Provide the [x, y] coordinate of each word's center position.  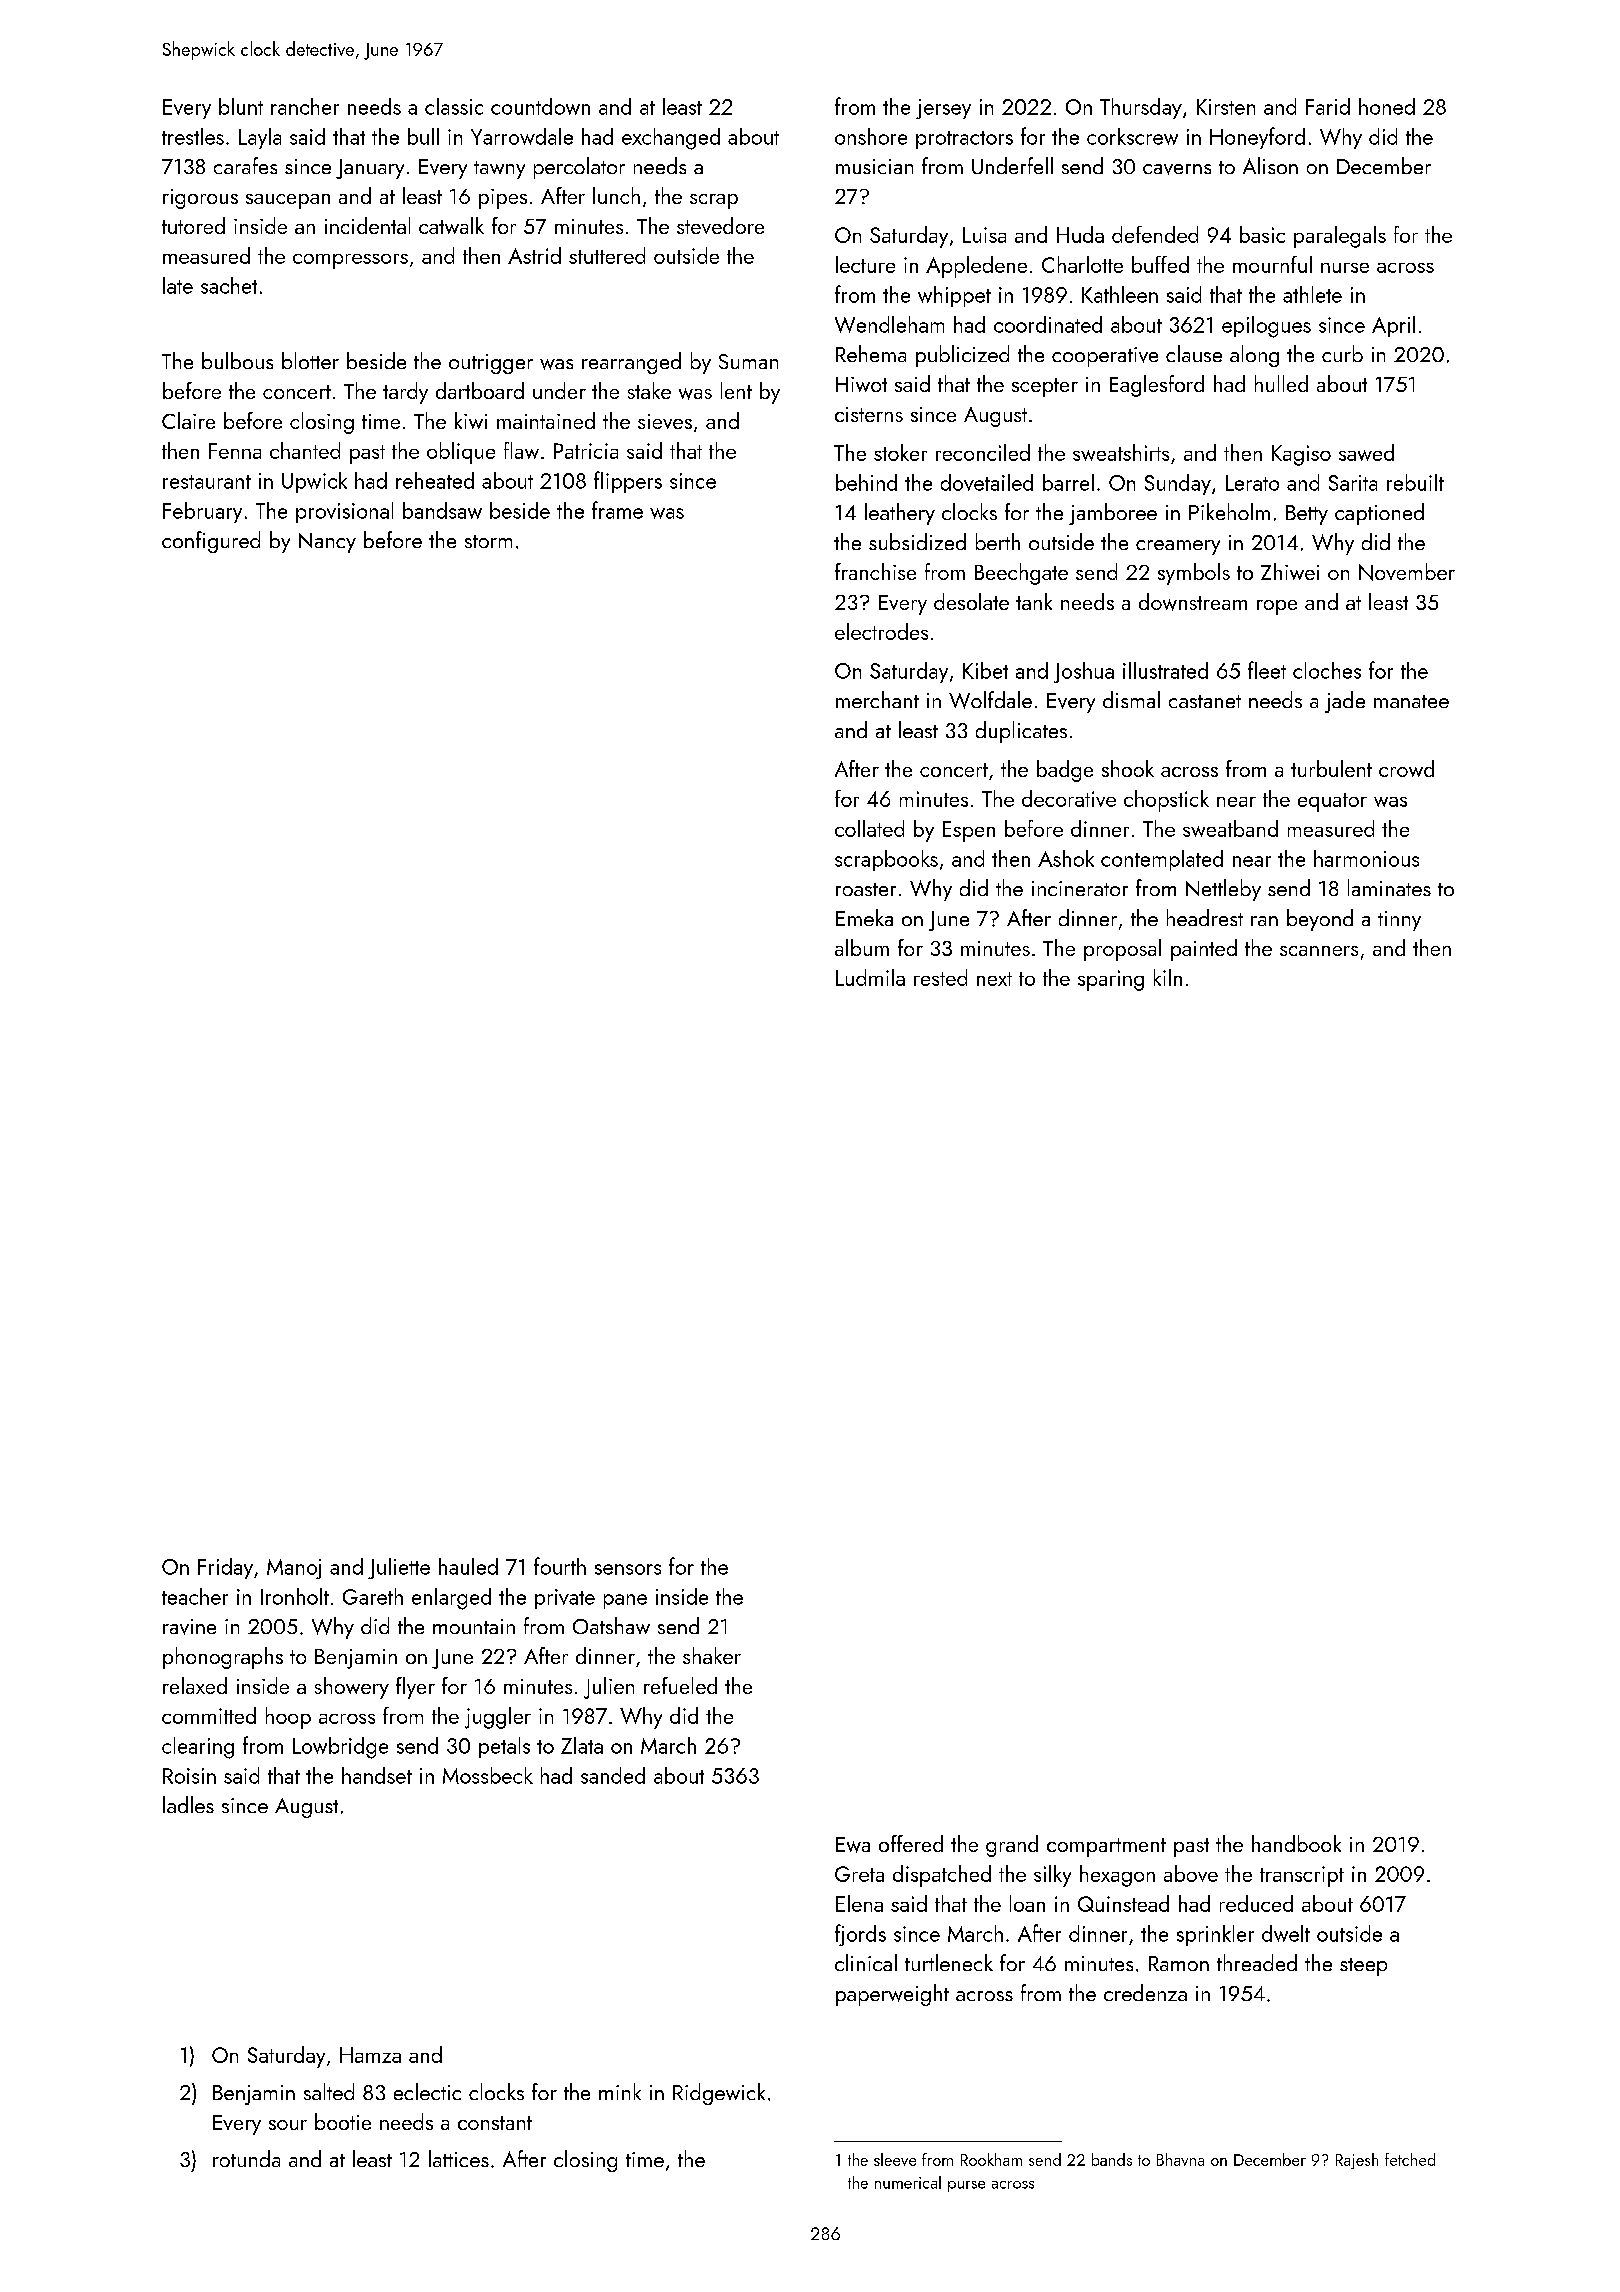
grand [1012, 1846]
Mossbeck [488, 1775]
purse [966, 2186]
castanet [1205, 701]
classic [454, 106]
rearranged [631, 363]
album [862, 947]
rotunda [246, 2158]
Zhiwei [1290, 571]
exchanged [671, 139]
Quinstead [1123, 1903]
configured [211, 542]
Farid [1328, 106]
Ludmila [870, 977]
